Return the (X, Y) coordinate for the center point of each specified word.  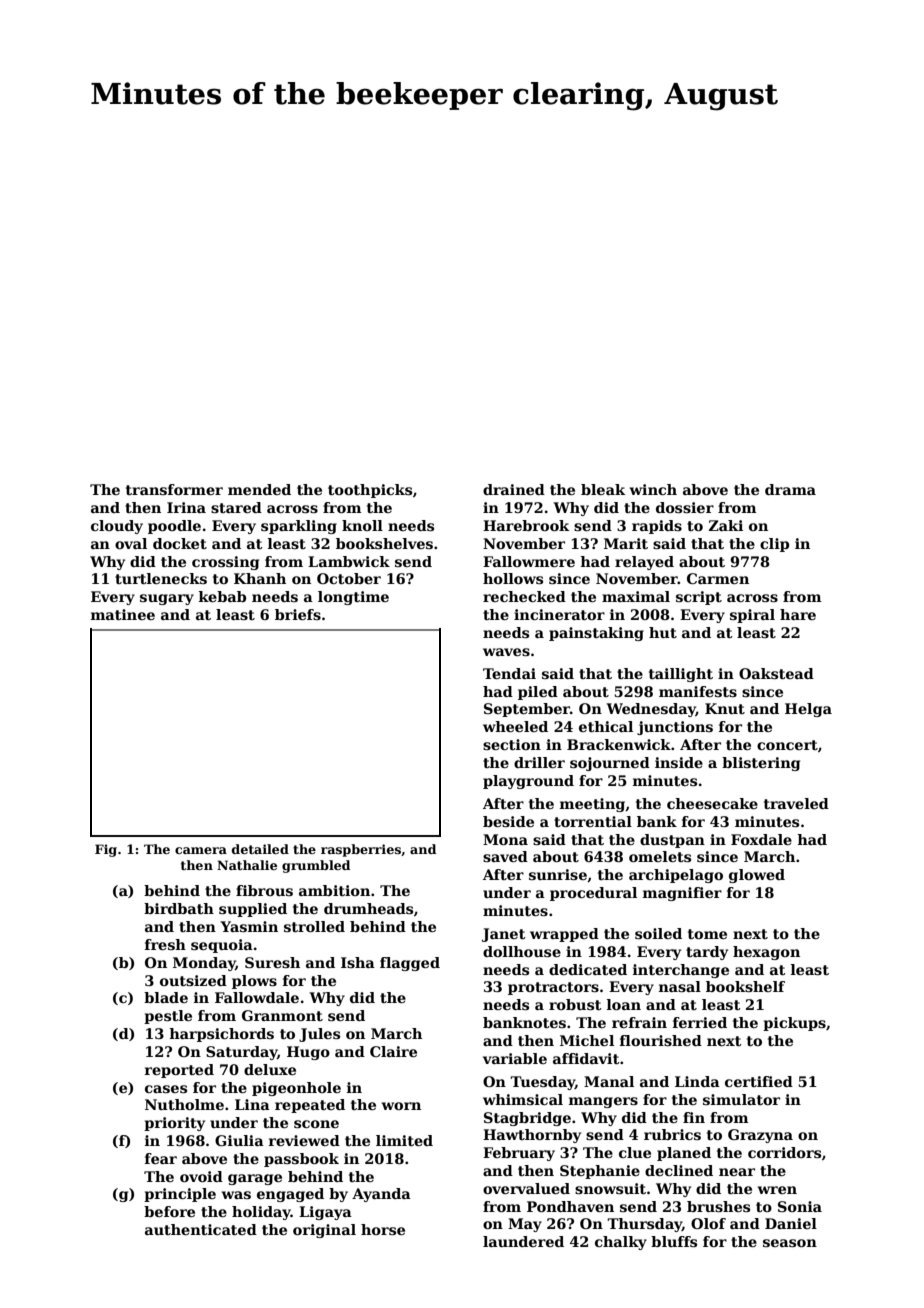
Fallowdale (257, 997)
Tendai (509, 673)
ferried (700, 1022)
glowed (757, 876)
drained (514, 489)
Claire (393, 1051)
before (169, 1211)
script (699, 598)
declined (679, 1170)
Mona (505, 839)
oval (131, 543)
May (525, 1225)
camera (201, 850)
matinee (123, 614)
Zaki (726, 525)
